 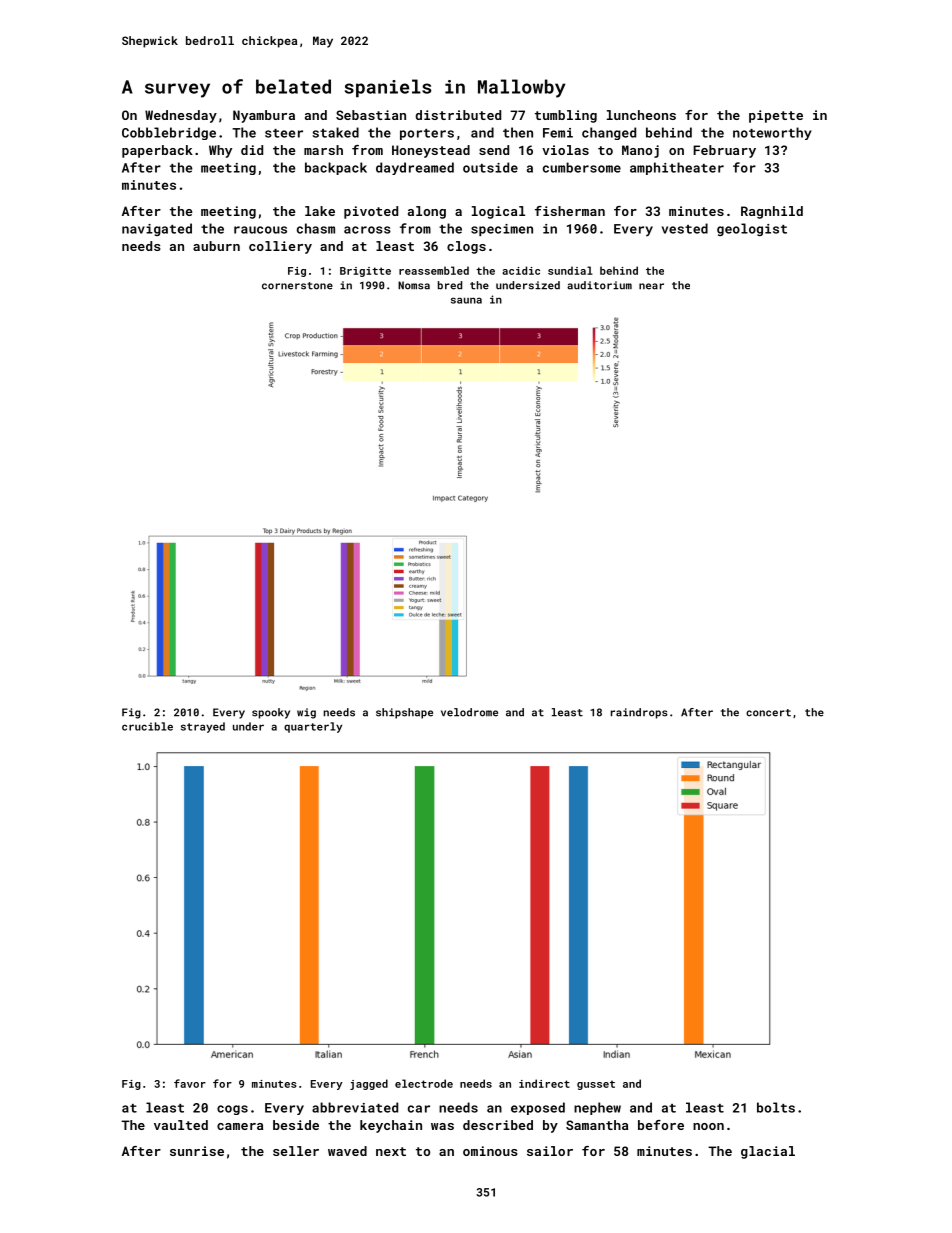 I want to click on auburn, so click(x=216, y=246).
